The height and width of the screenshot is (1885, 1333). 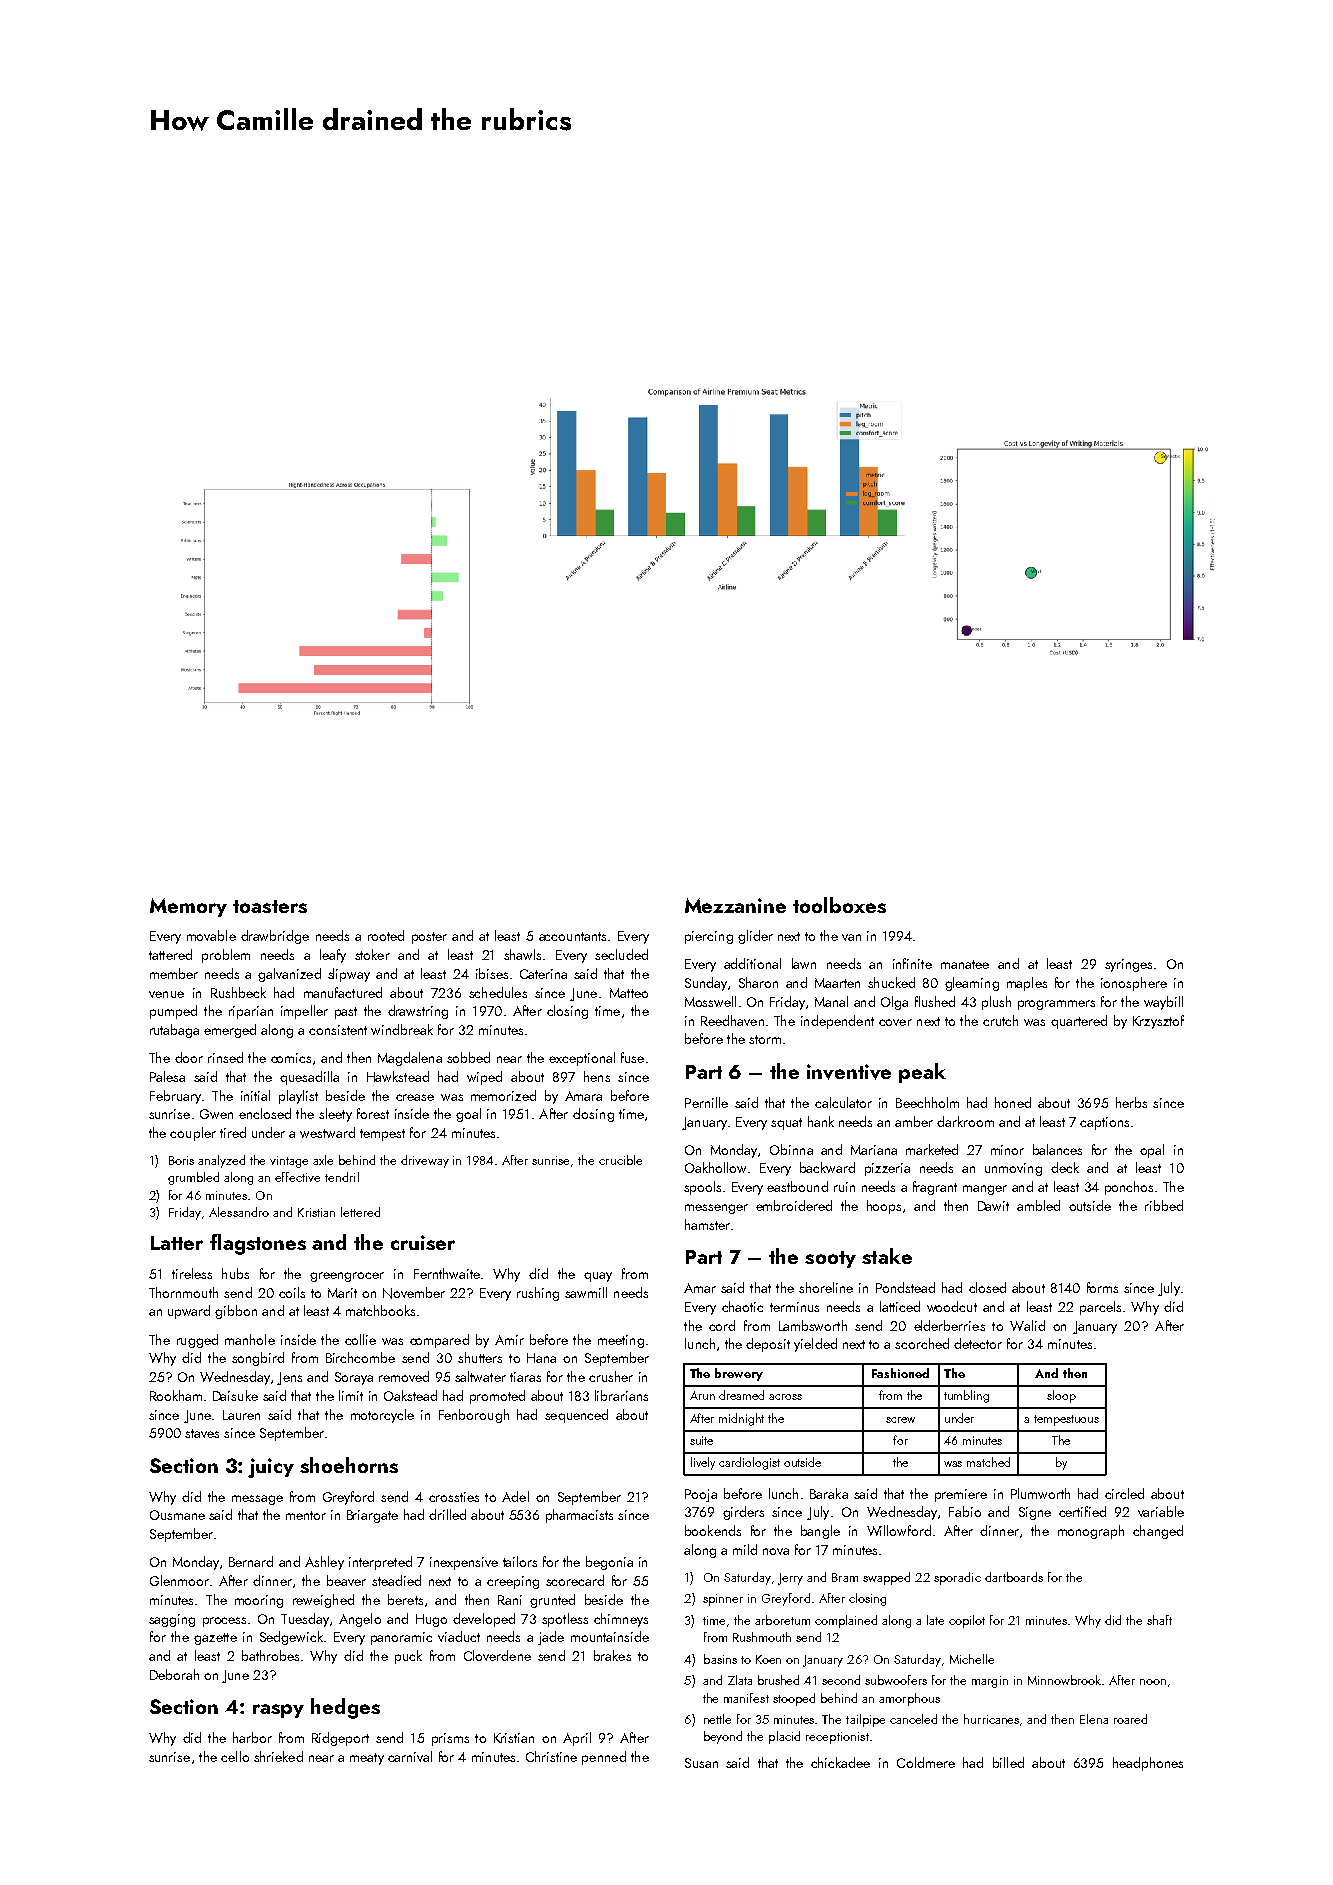 What do you see at coordinates (345, 1708) in the screenshot?
I see `hedges` at bounding box center [345, 1708].
